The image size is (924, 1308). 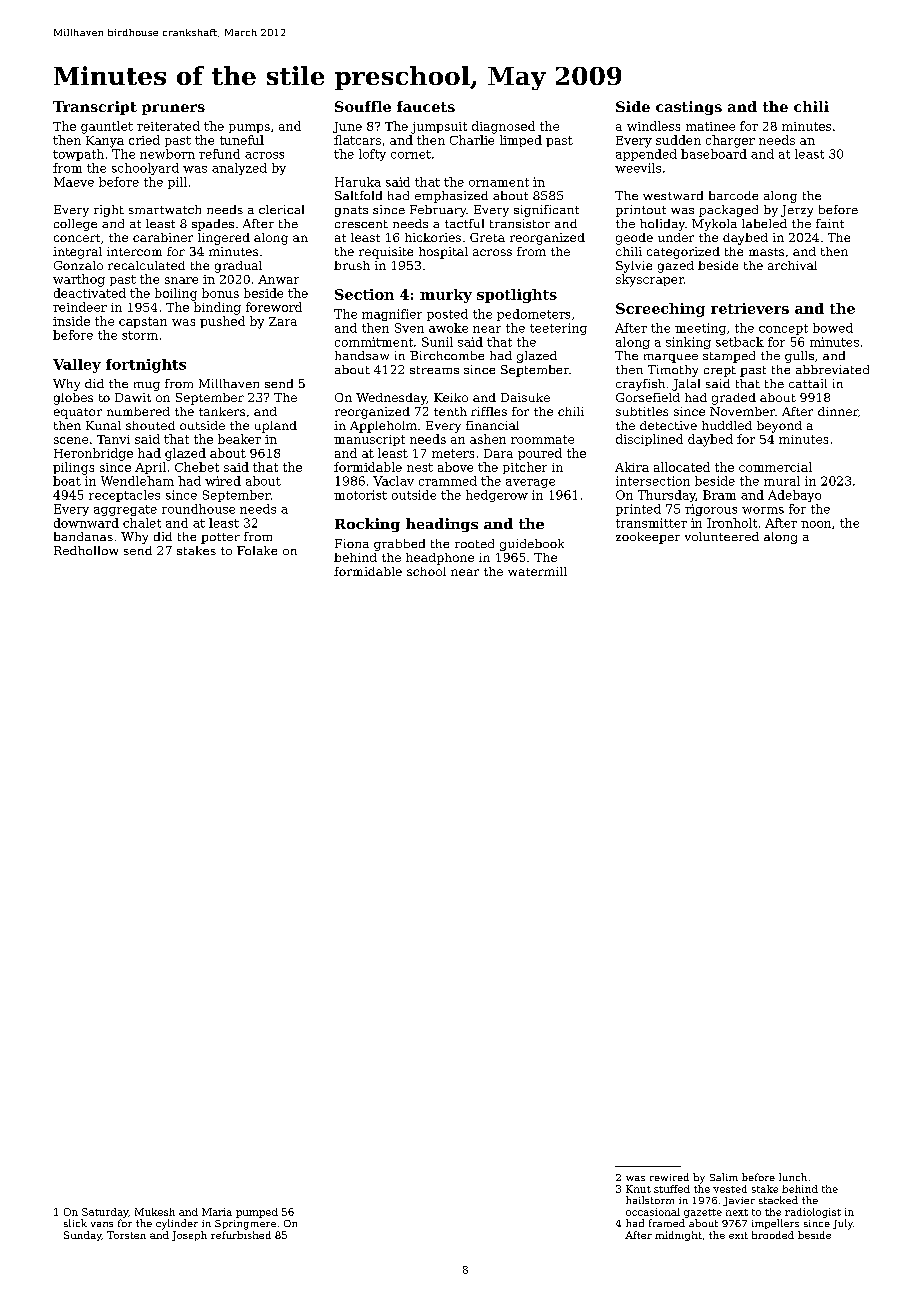 What do you see at coordinates (173, 109) in the document?
I see `pruners` at bounding box center [173, 109].
